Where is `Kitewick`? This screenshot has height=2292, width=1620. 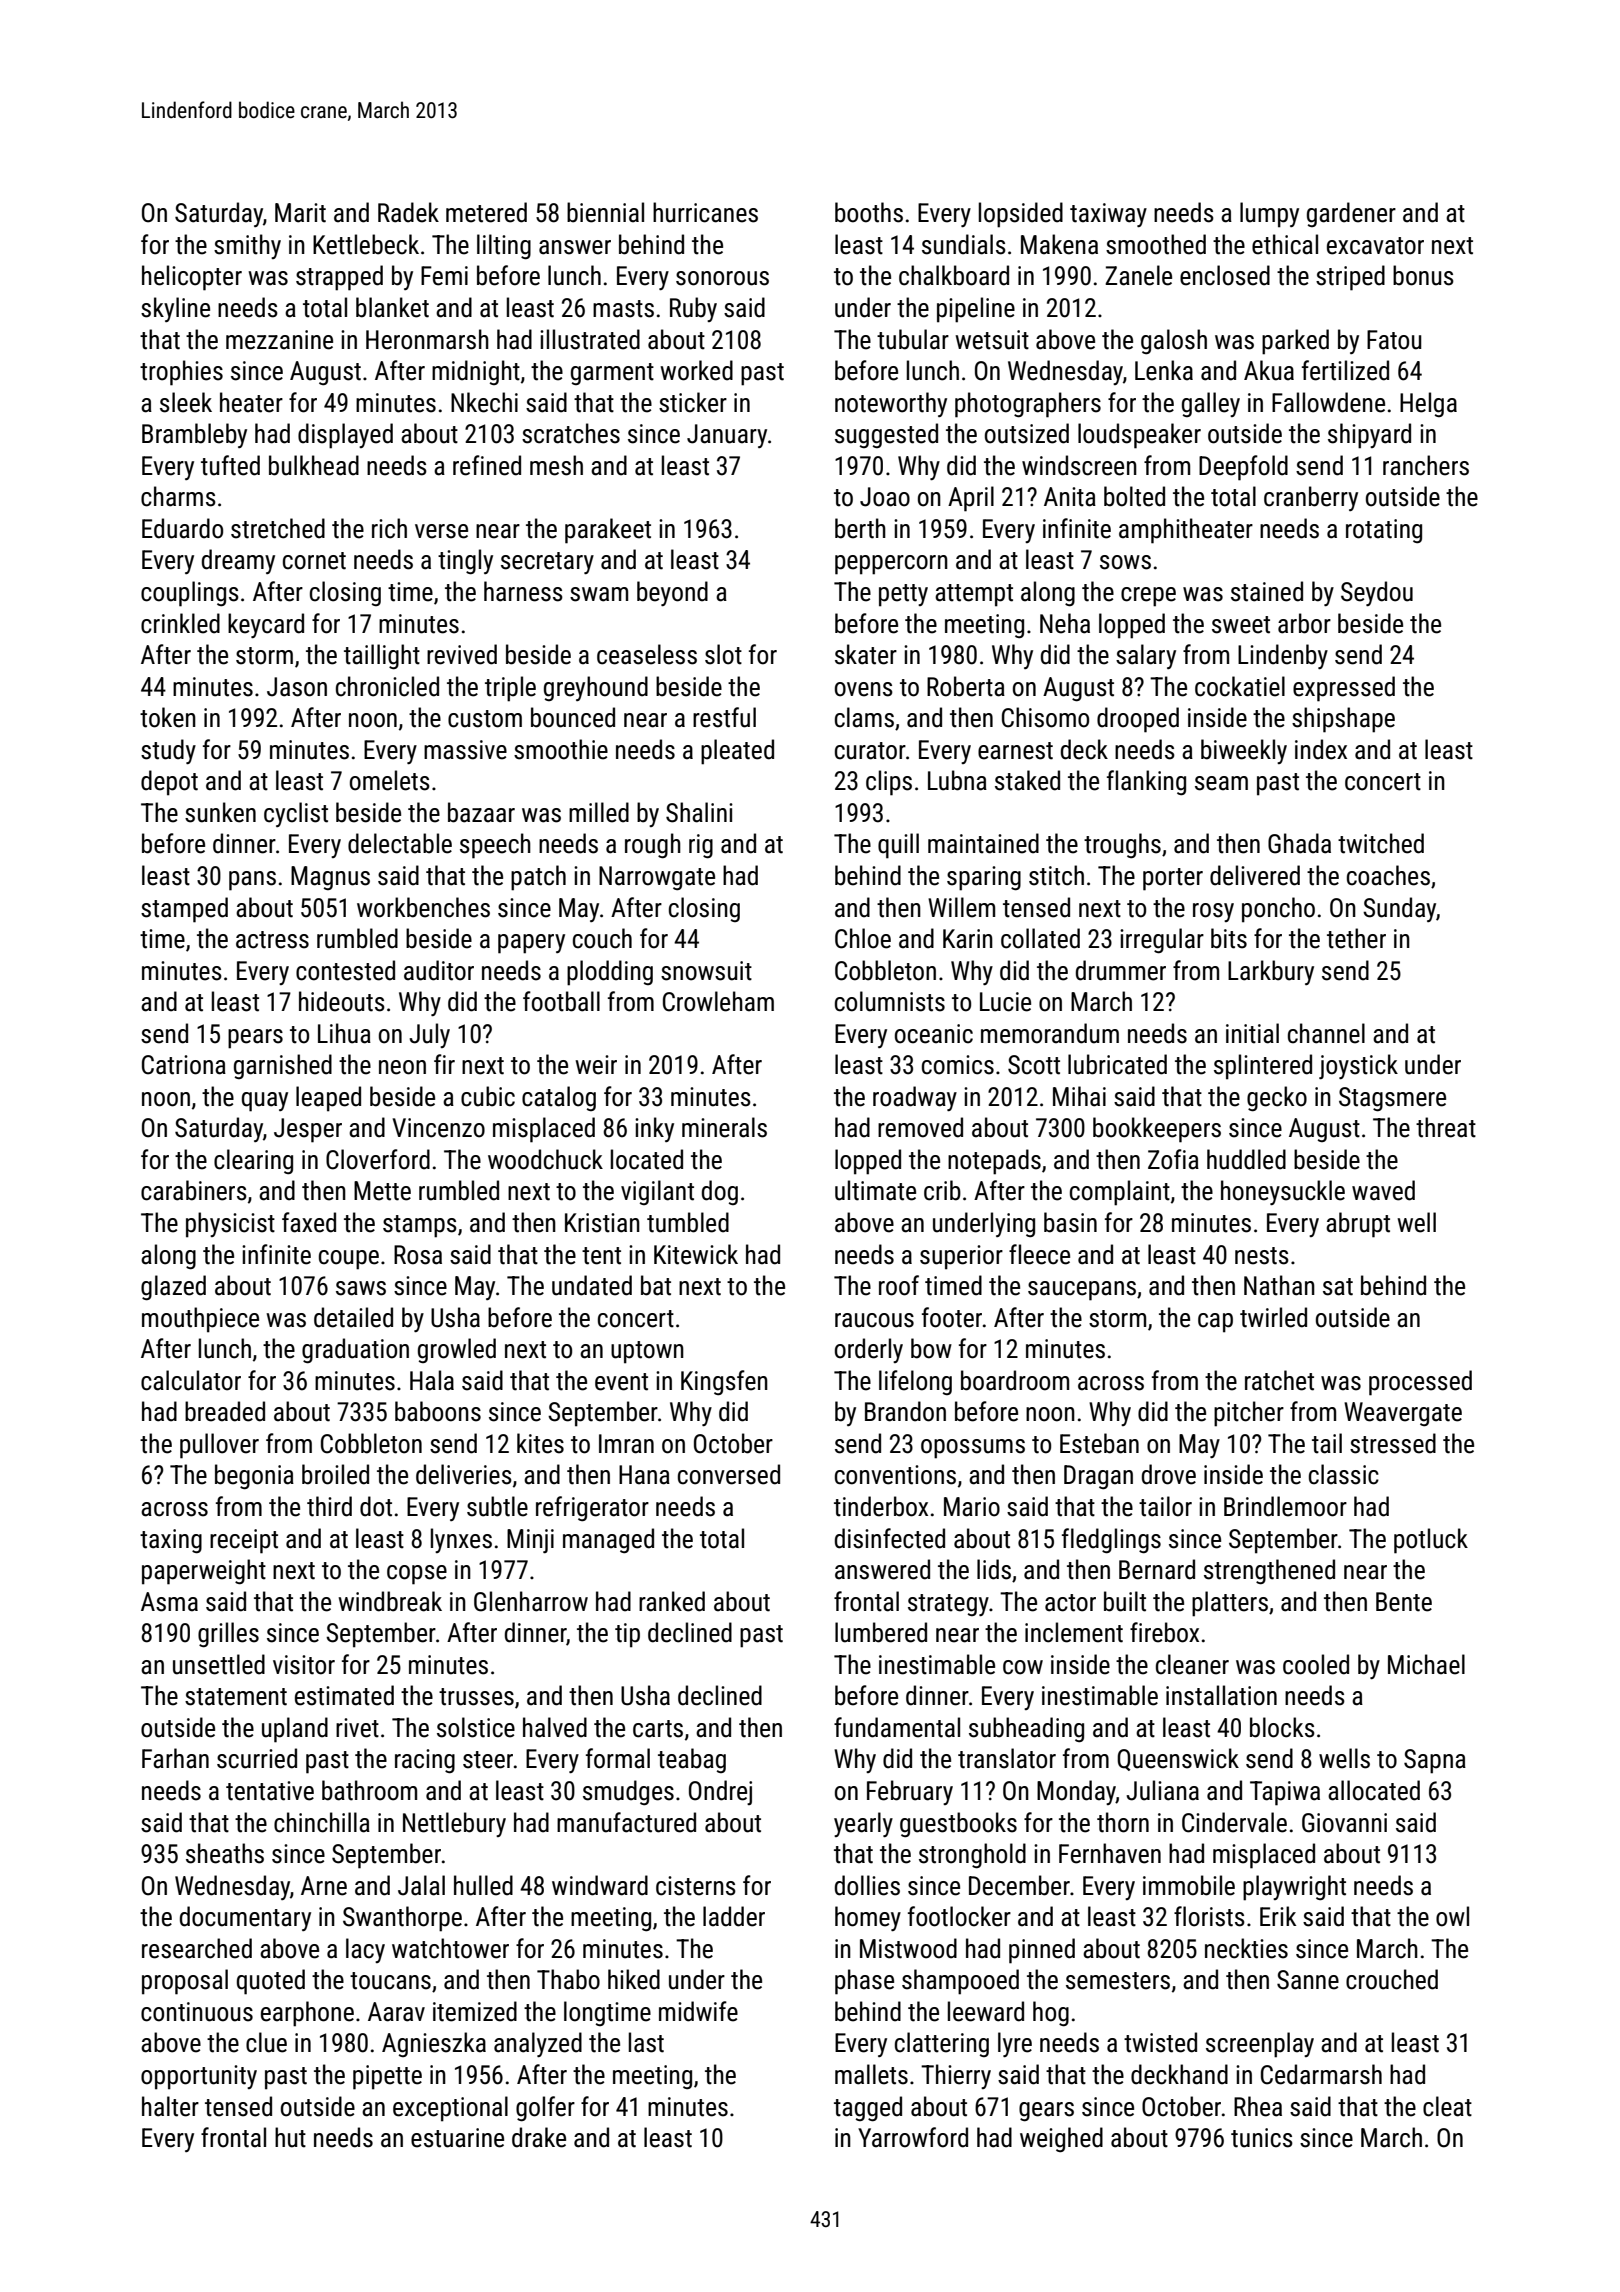
Kitewick is located at coordinates (696, 1254).
